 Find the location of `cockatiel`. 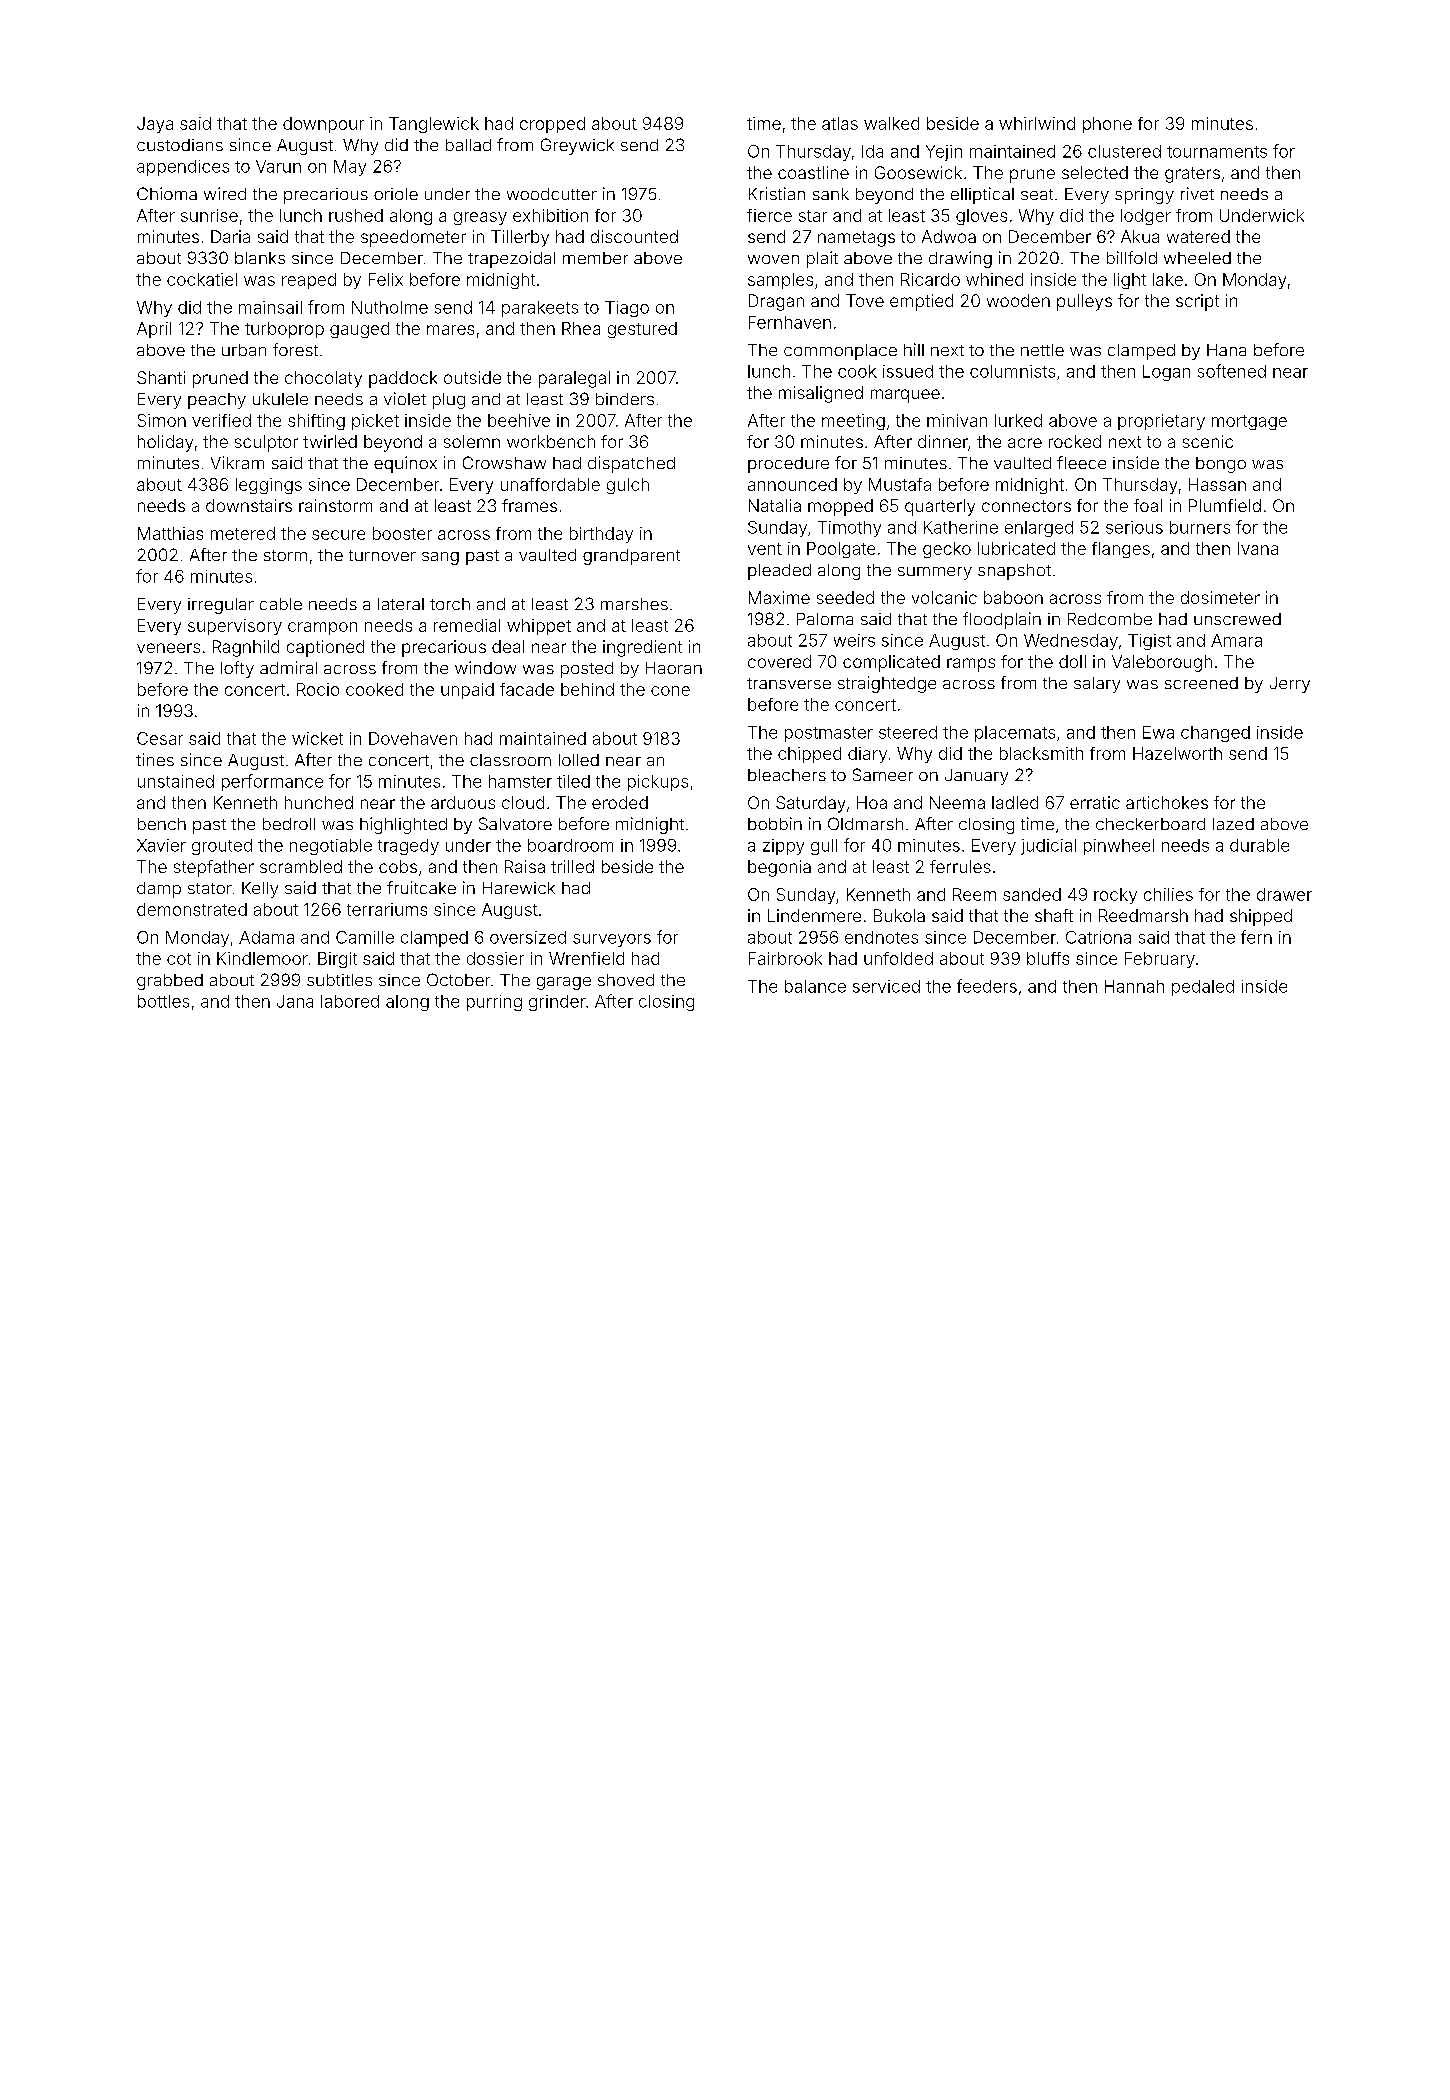

cockatiel is located at coordinates (202, 279).
